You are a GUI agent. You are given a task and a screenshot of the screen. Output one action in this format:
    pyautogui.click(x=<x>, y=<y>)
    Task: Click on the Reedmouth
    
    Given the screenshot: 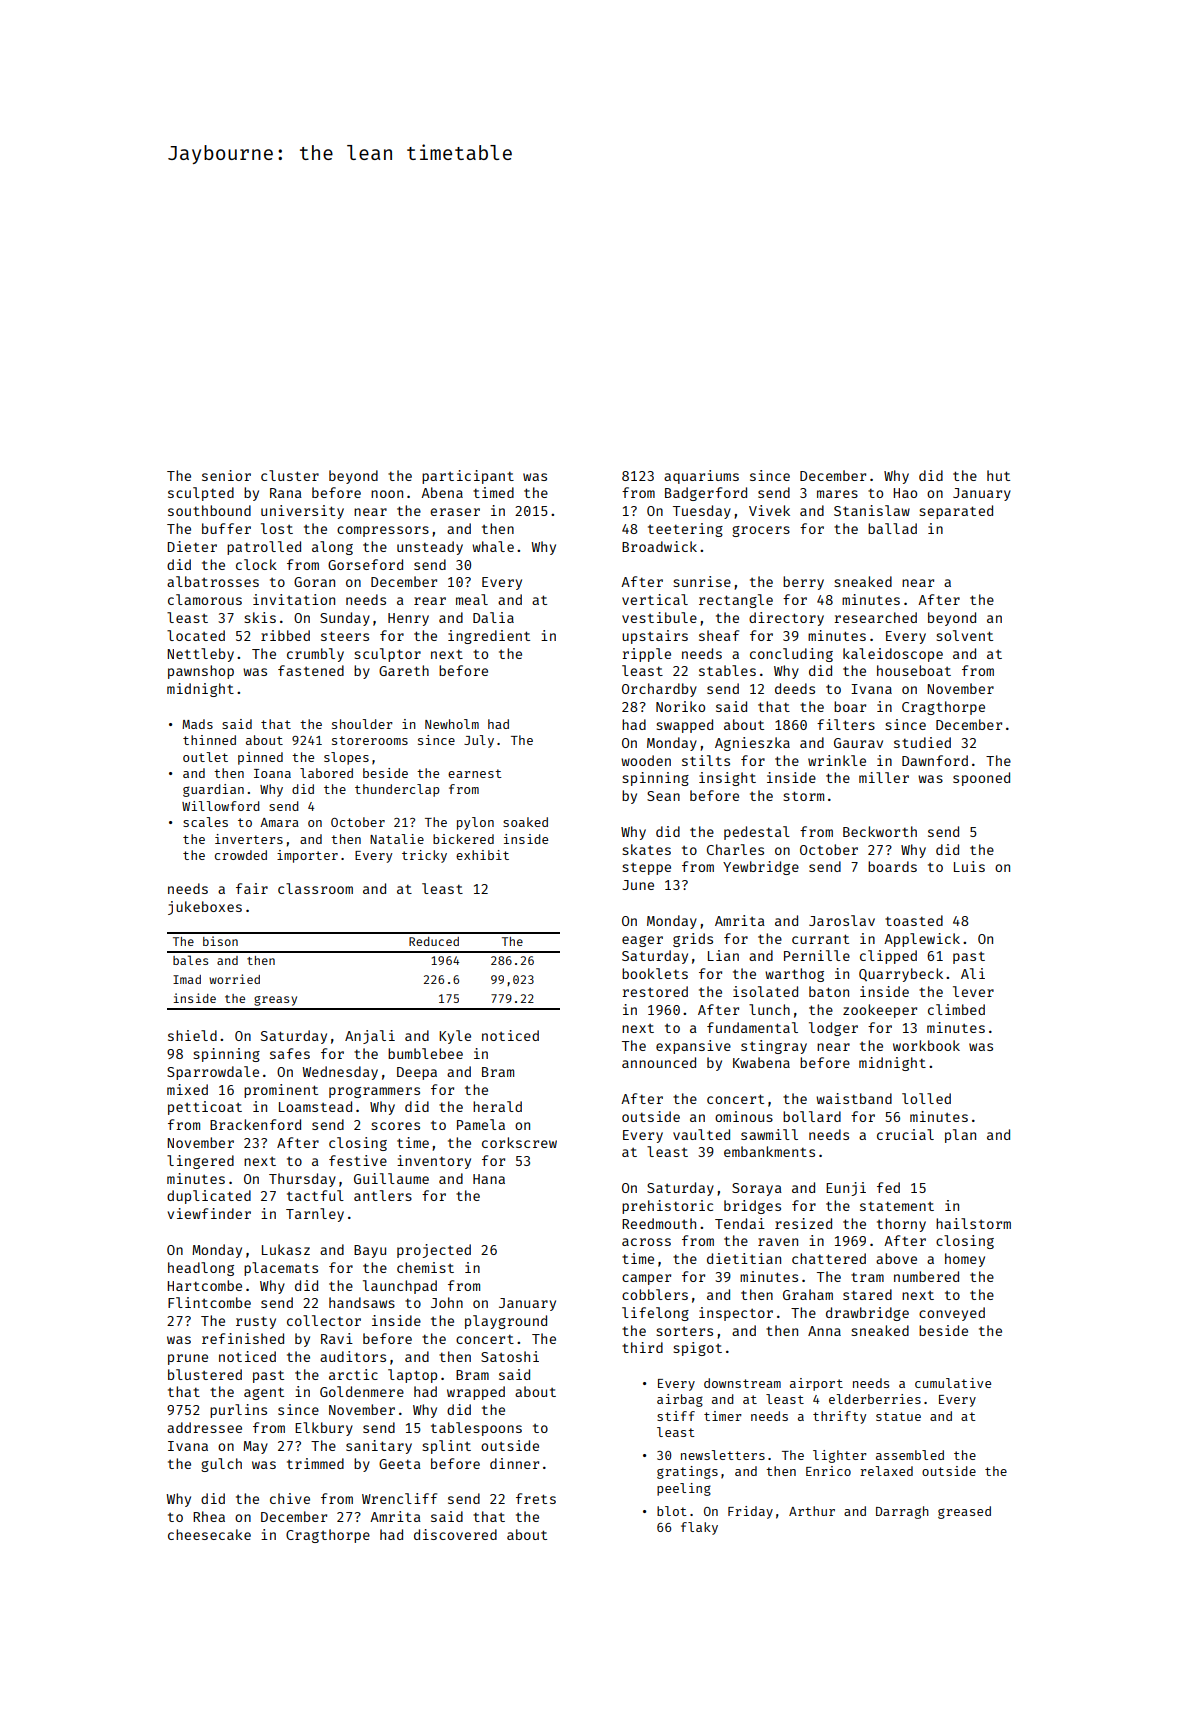 What is the action you would take?
    pyautogui.click(x=659, y=1223)
